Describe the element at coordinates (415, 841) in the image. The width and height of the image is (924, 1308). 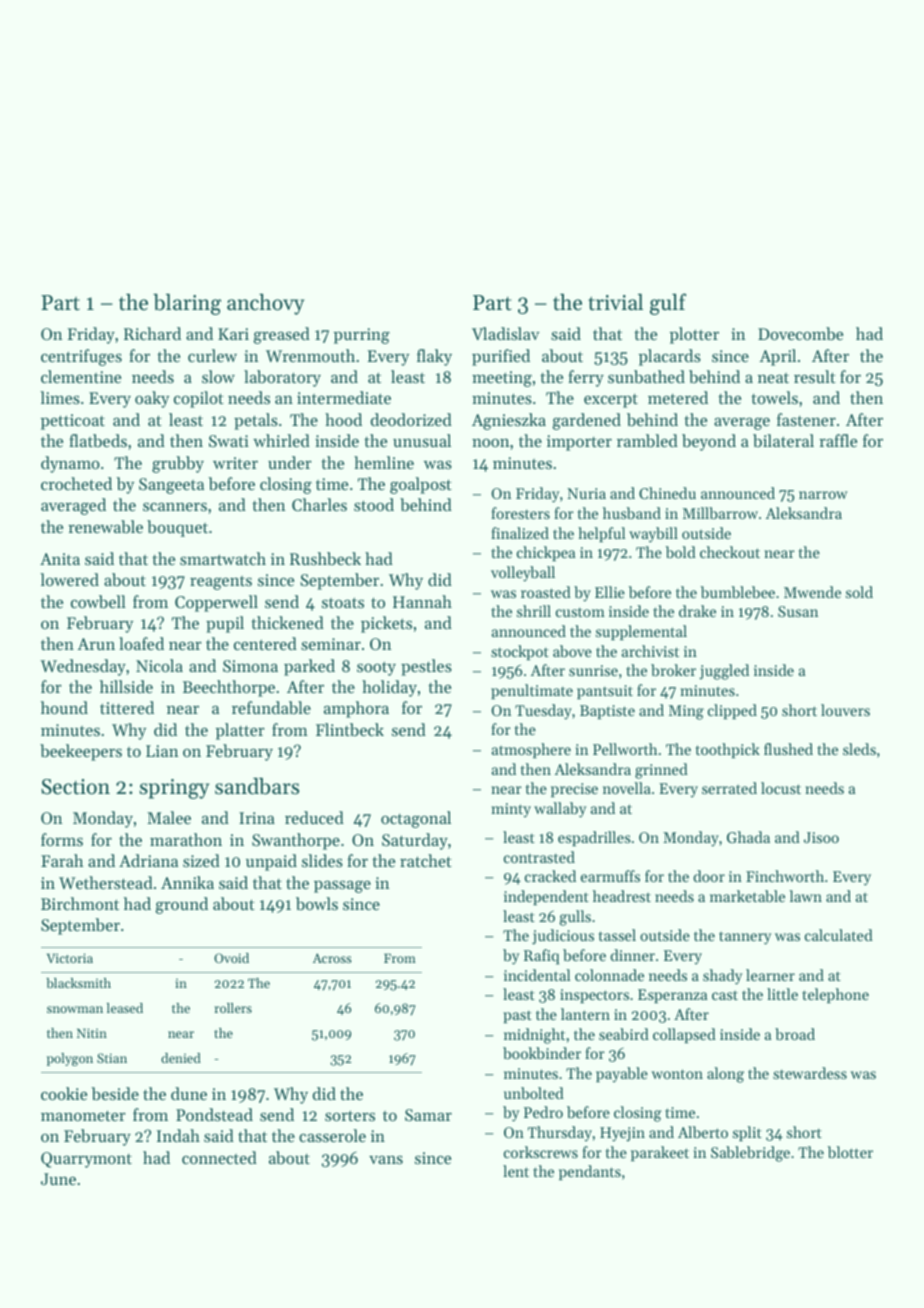
I see `Saturday` at that location.
